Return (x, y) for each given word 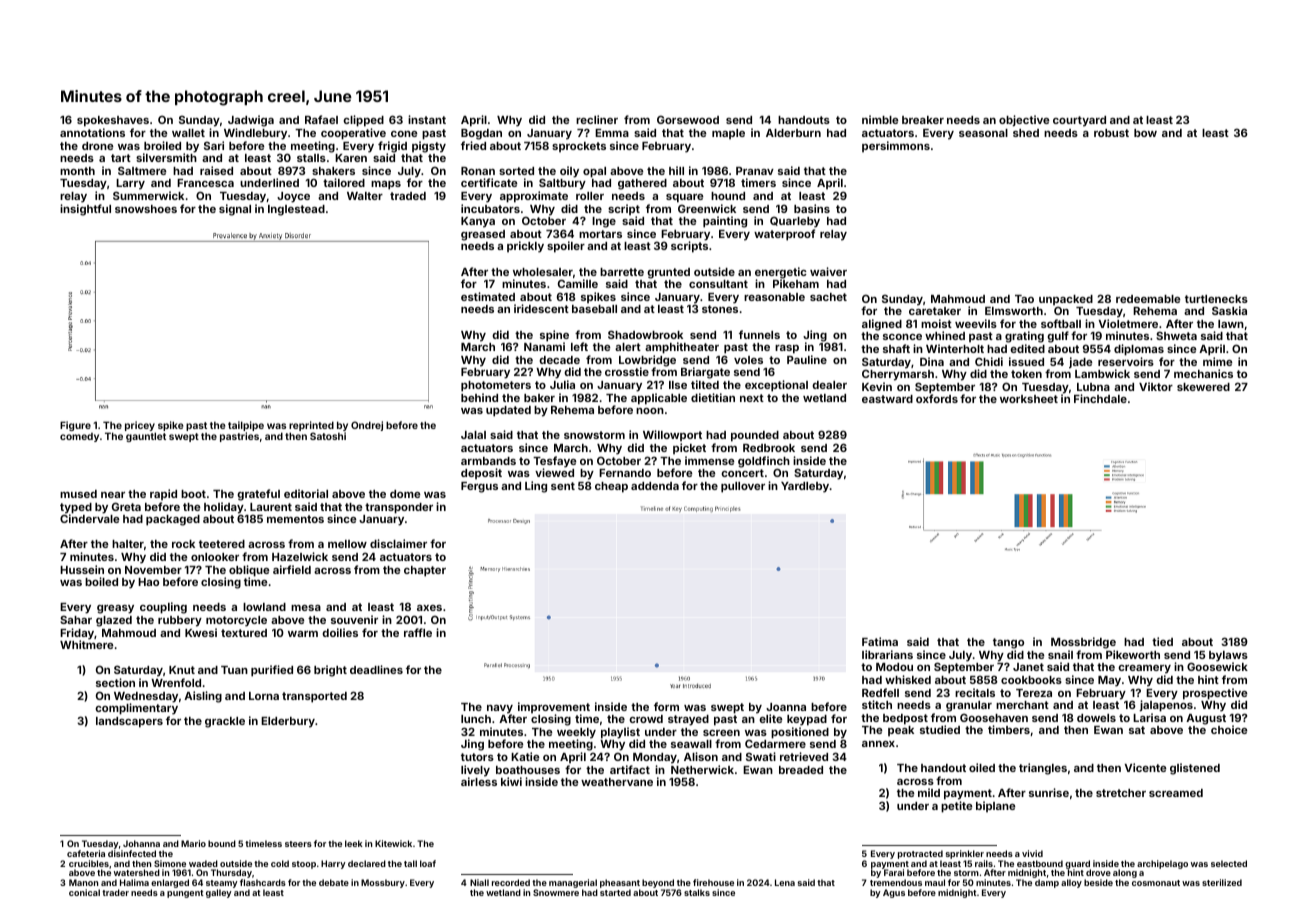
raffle (418, 632)
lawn (1231, 324)
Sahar (76, 619)
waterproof (784, 235)
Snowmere (556, 893)
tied (1162, 641)
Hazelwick (300, 556)
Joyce (293, 197)
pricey (140, 427)
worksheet (1029, 399)
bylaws (1228, 657)
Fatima (880, 641)
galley (219, 894)
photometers (496, 386)
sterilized (1222, 882)
